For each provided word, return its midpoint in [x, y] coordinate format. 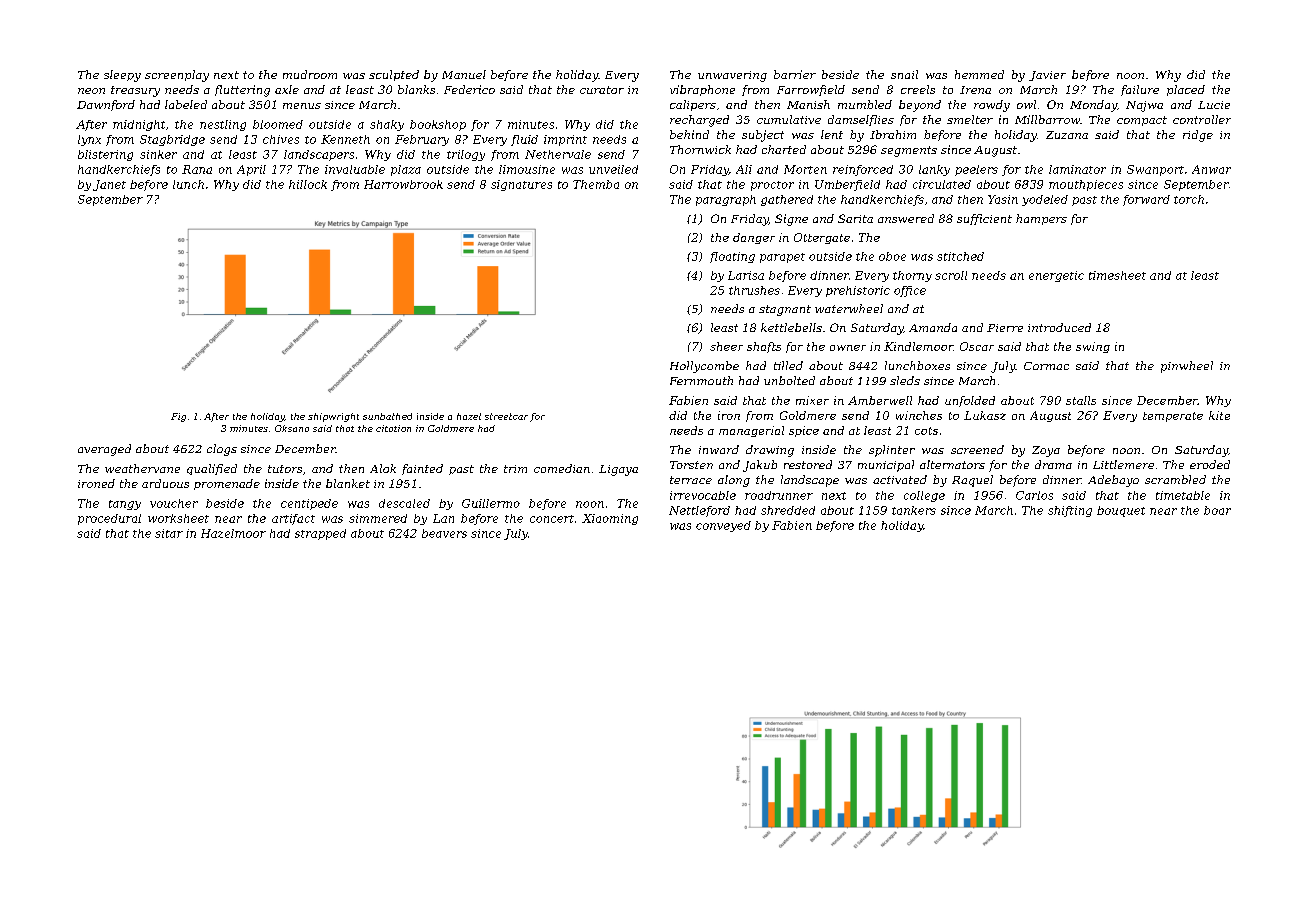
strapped [320, 534]
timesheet [1117, 275]
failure [1140, 90]
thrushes [754, 290]
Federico [469, 89]
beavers [444, 533]
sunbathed [387, 416]
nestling [223, 125]
